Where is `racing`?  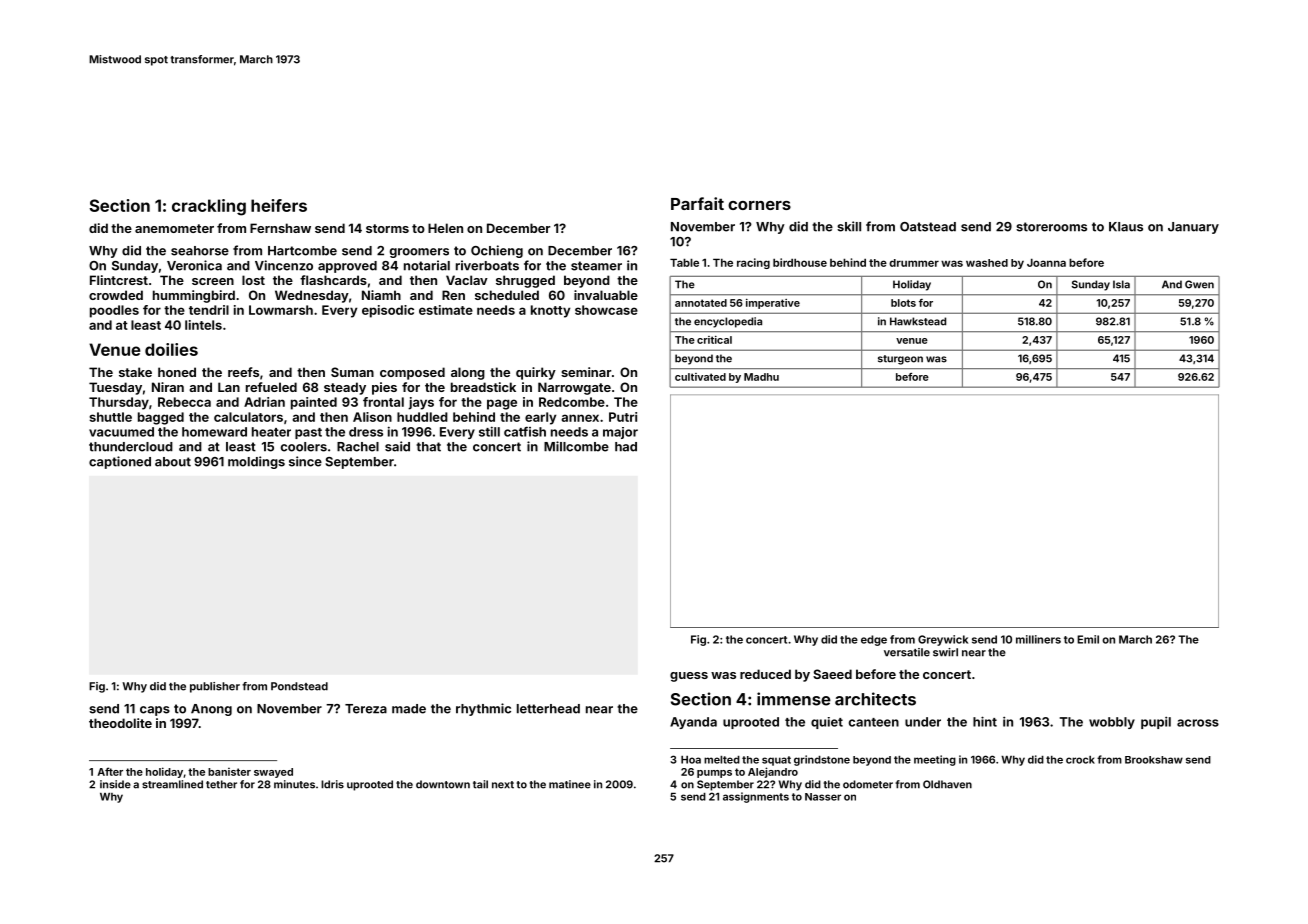
racing is located at coordinates (753, 263).
